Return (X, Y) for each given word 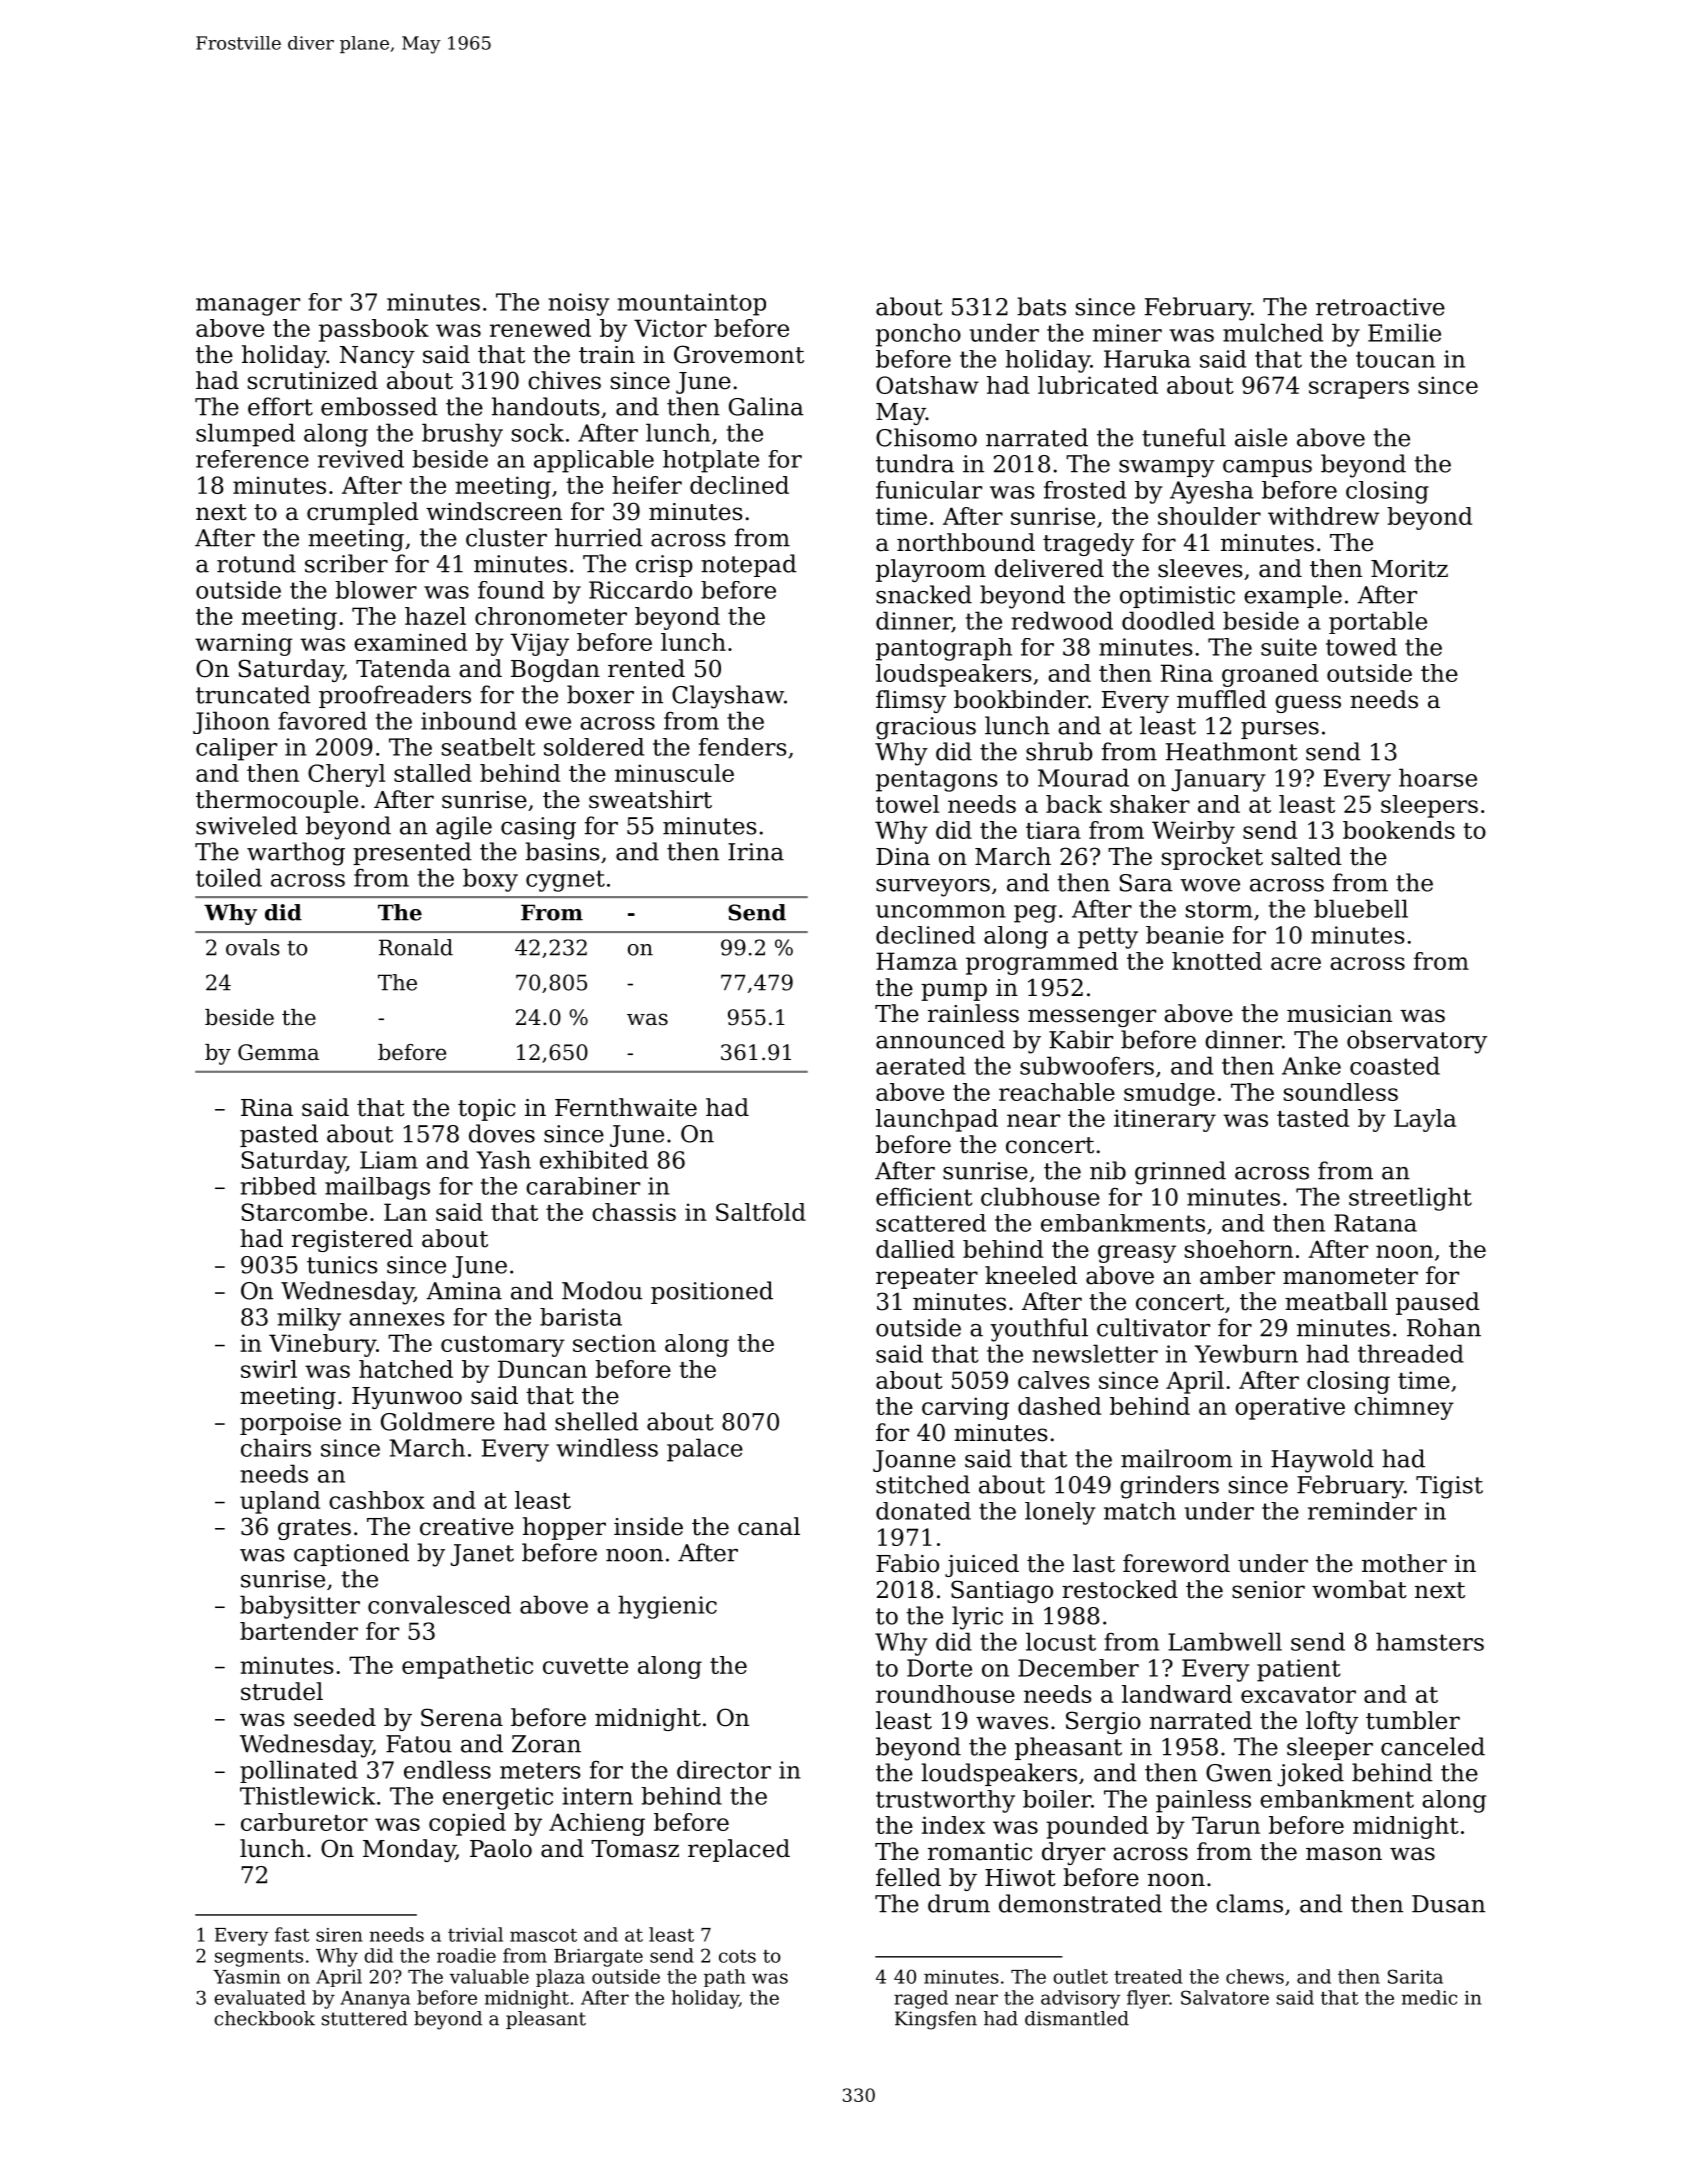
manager (248, 307)
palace (705, 1450)
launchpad (937, 1120)
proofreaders (395, 696)
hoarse (1438, 777)
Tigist (1449, 1487)
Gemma (278, 1052)
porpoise (290, 1424)
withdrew (1323, 516)
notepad (749, 565)
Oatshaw (927, 385)
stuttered (365, 2018)
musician (1339, 1014)
